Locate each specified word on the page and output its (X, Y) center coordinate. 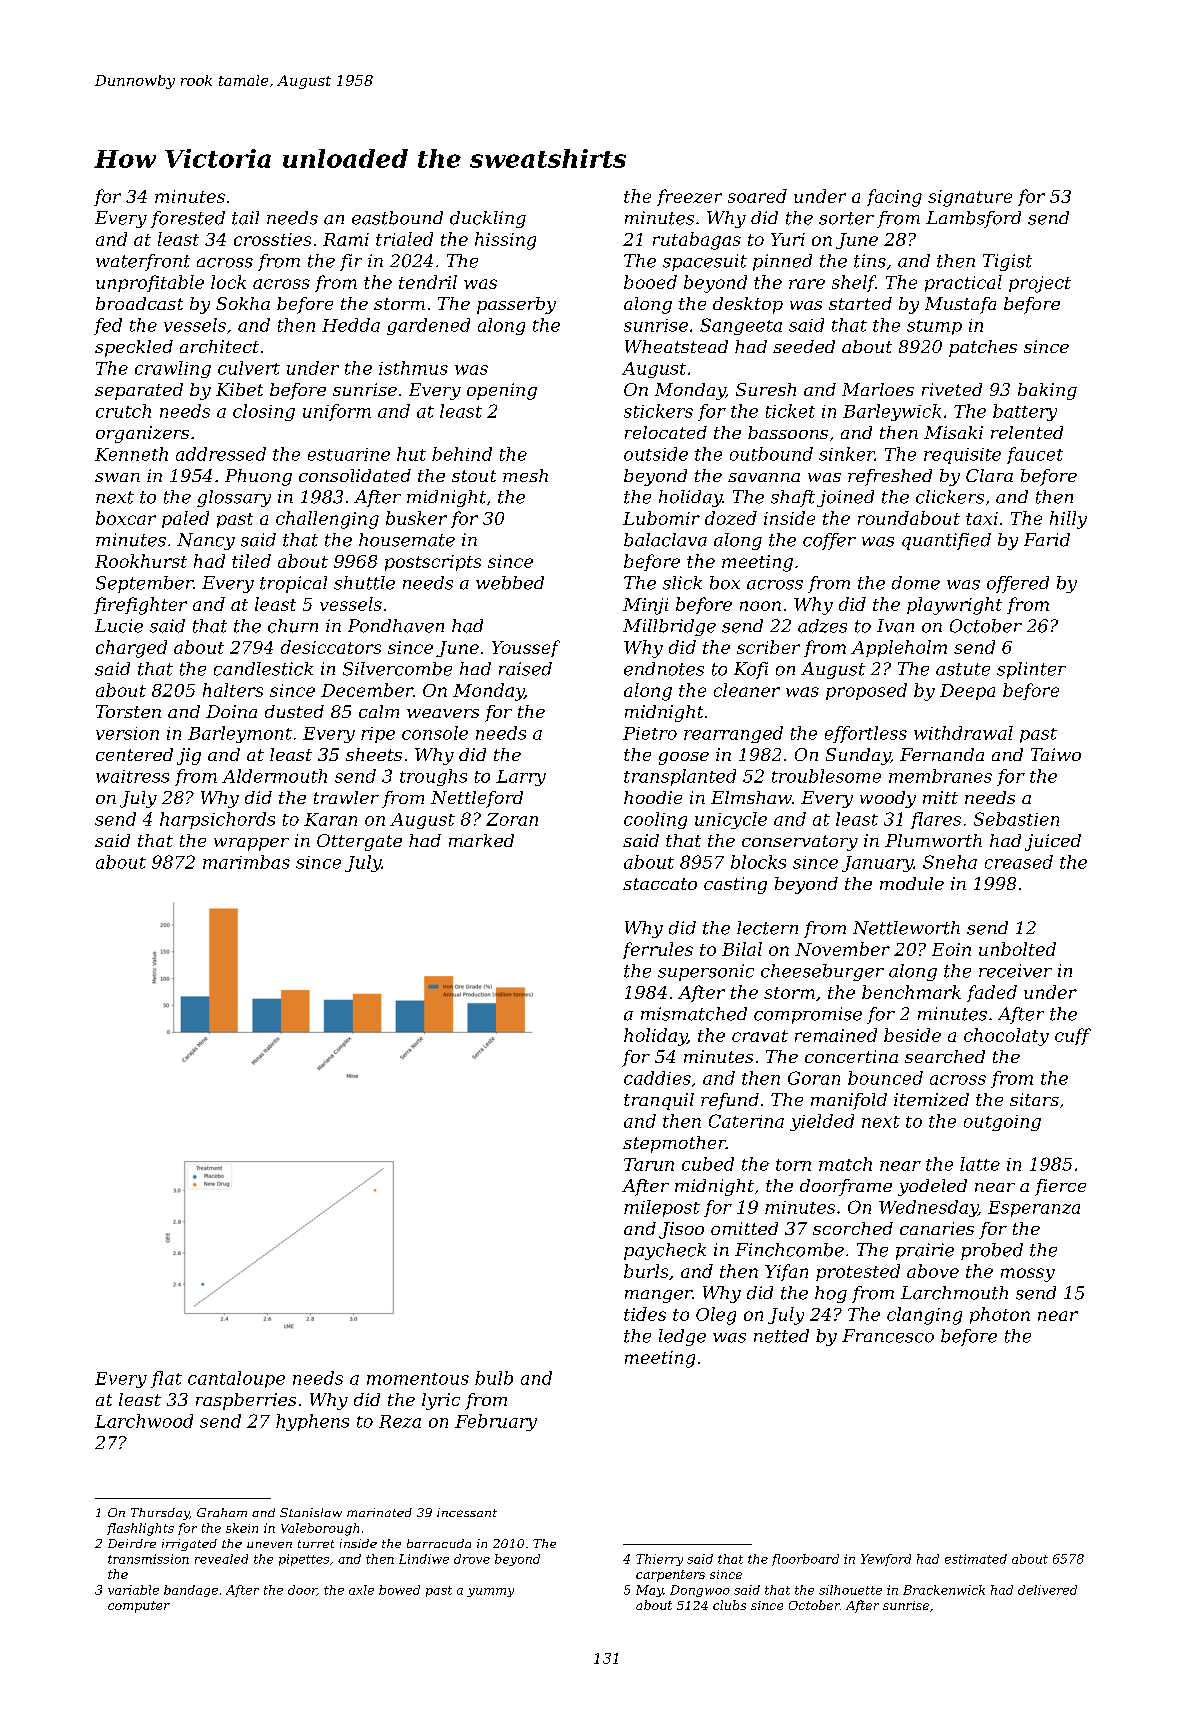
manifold (849, 1101)
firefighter (140, 606)
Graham (222, 1512)
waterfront (143, 262)
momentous (418, 1379)
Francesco (888, 1336)
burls (646, 1271)
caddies (657, 1078)
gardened (428, 326)
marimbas (246, 862)
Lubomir (661, 518)
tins (870, 261)
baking (1047, 391)
